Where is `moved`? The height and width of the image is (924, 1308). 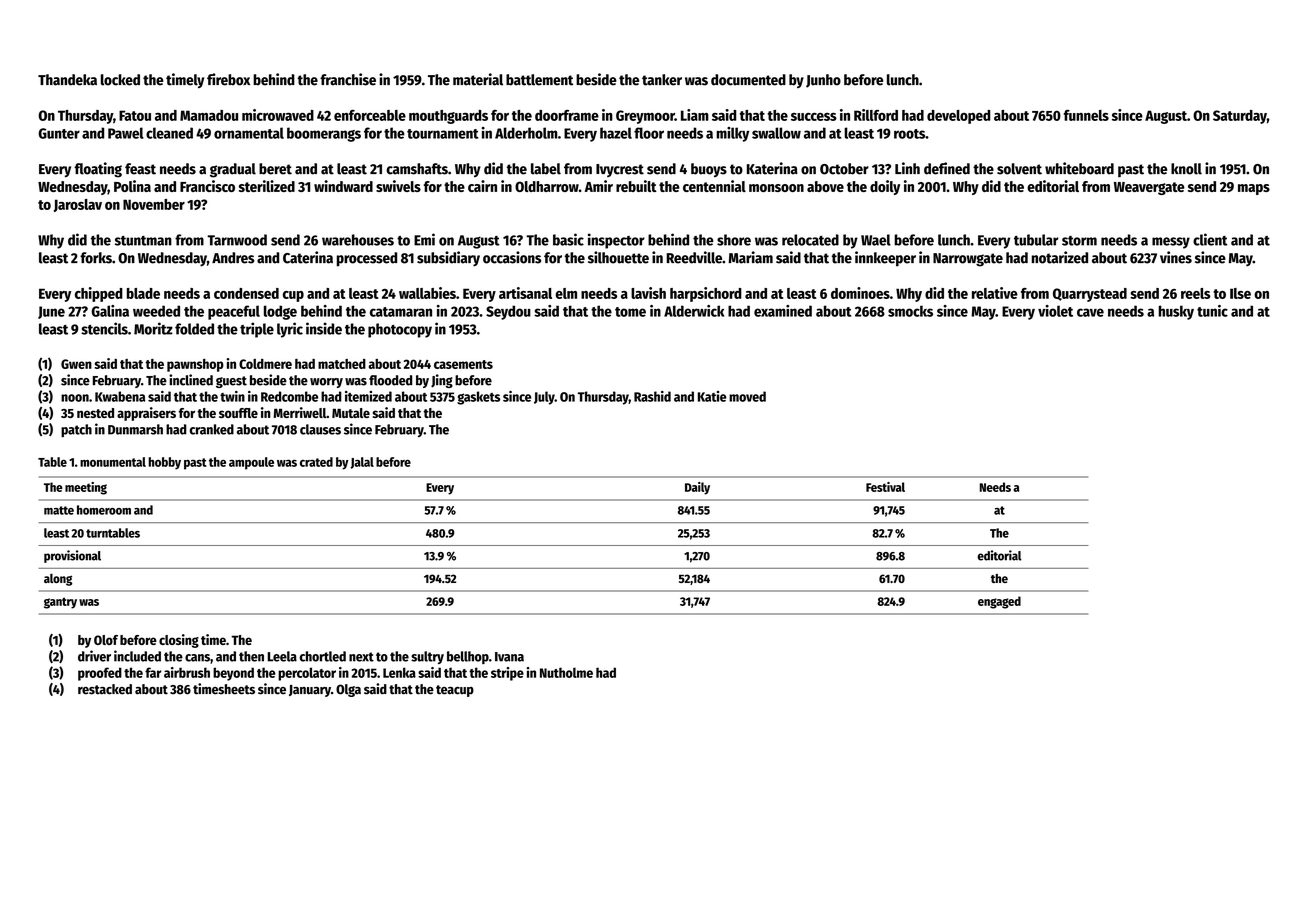
moved is located at coordinates (747, 396).
